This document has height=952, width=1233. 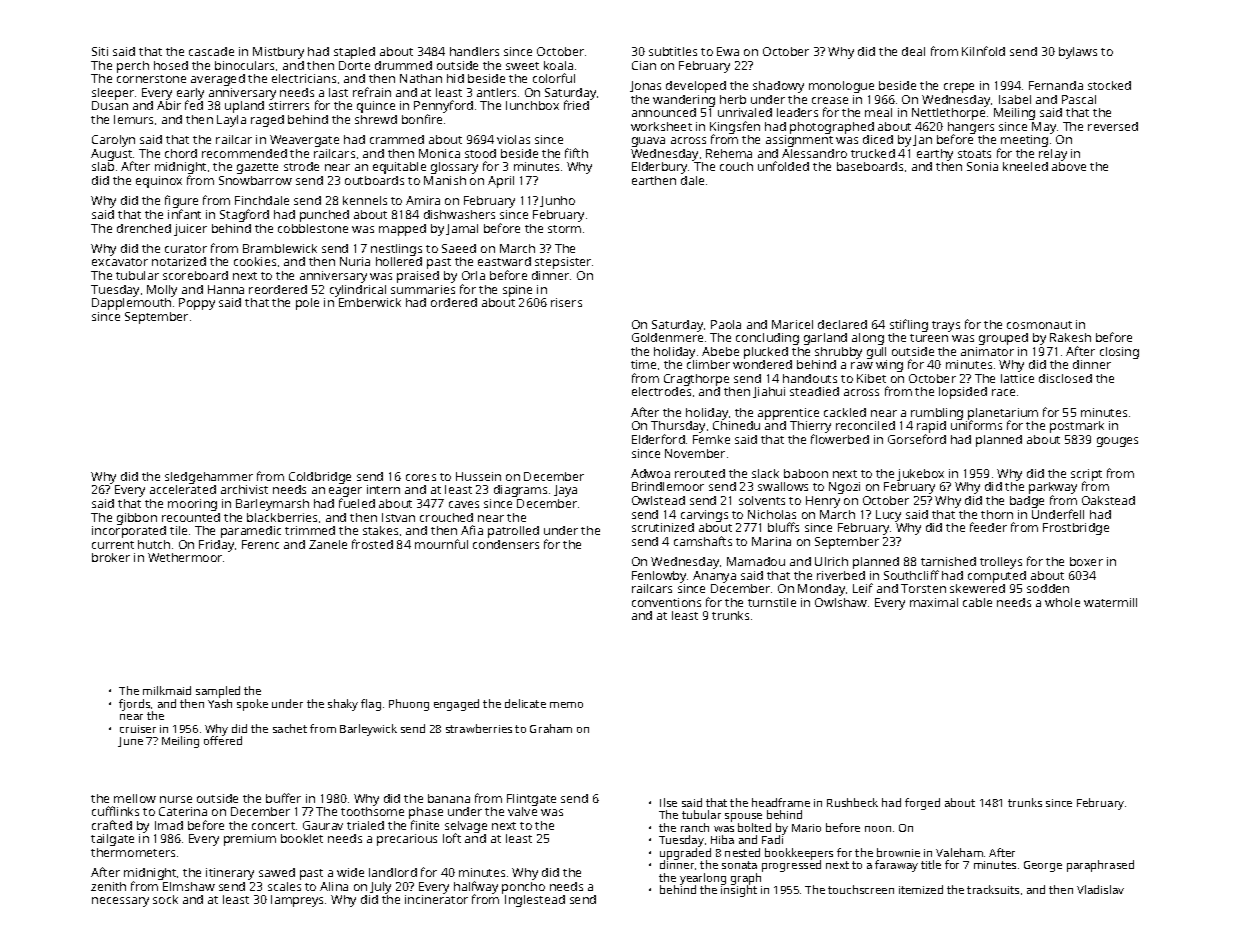 I want to click on mooring, so click(x=192, y=505).
